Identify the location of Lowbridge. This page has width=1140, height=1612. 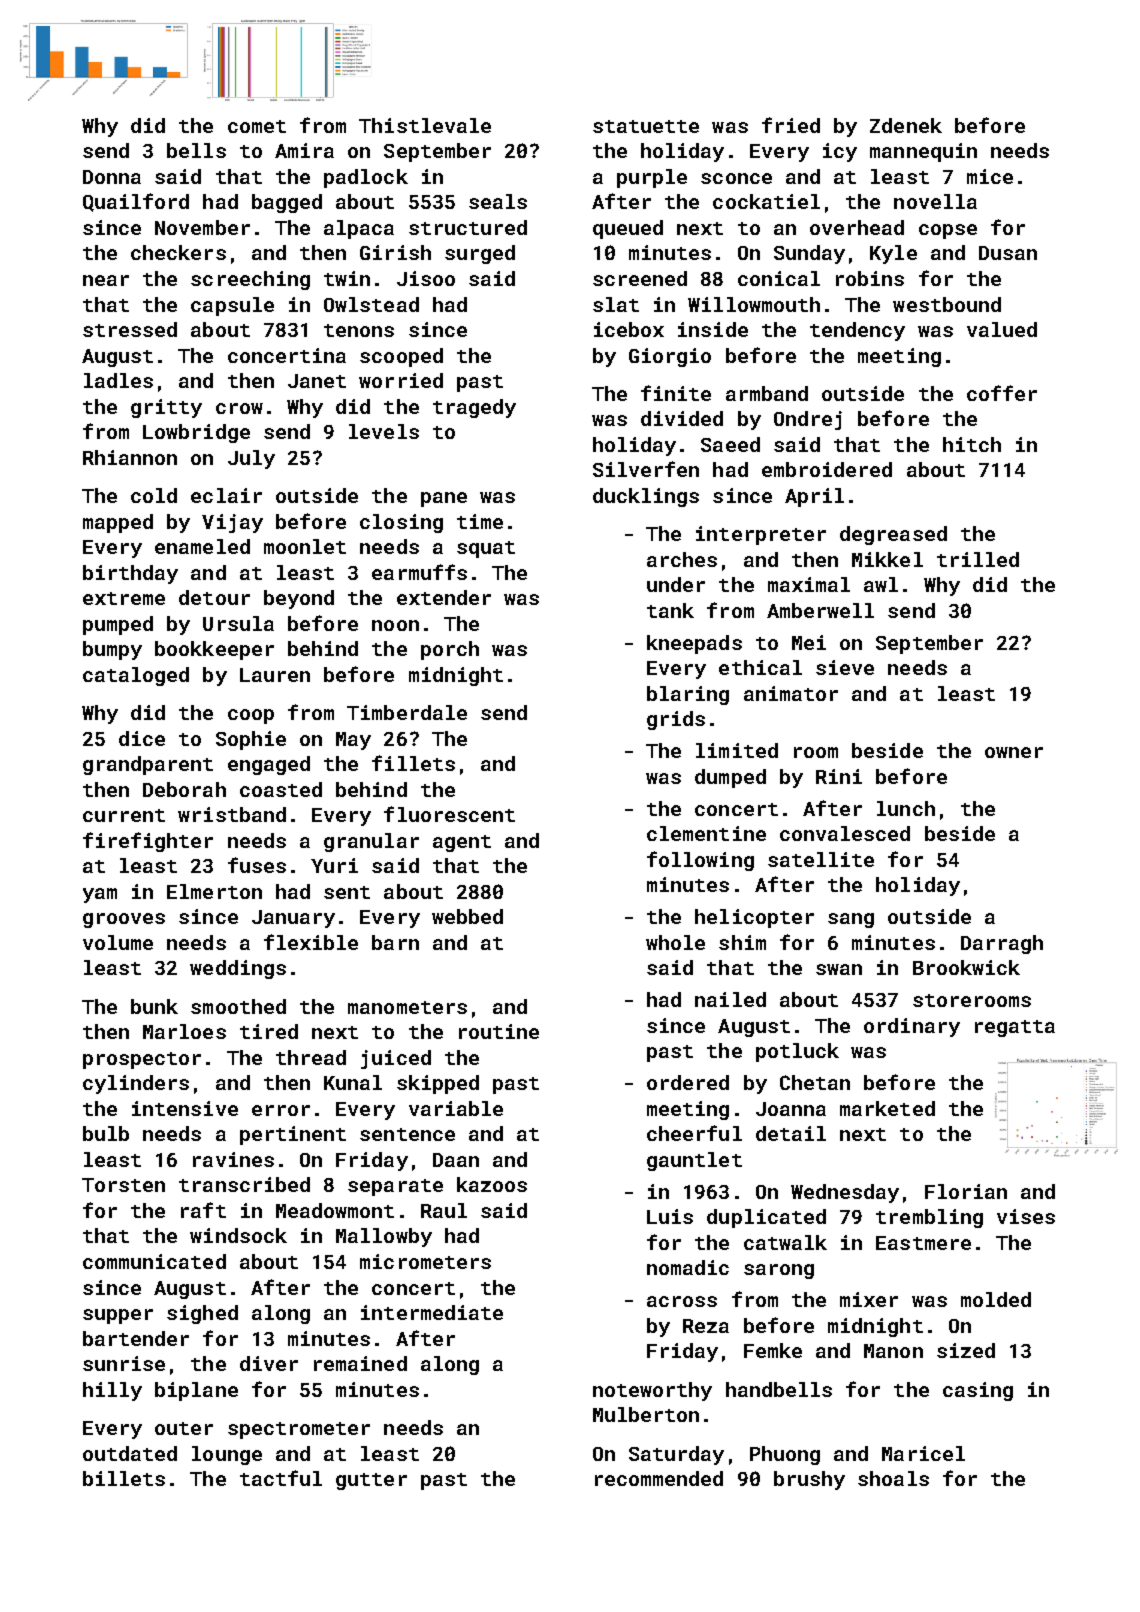
(196, 433).
